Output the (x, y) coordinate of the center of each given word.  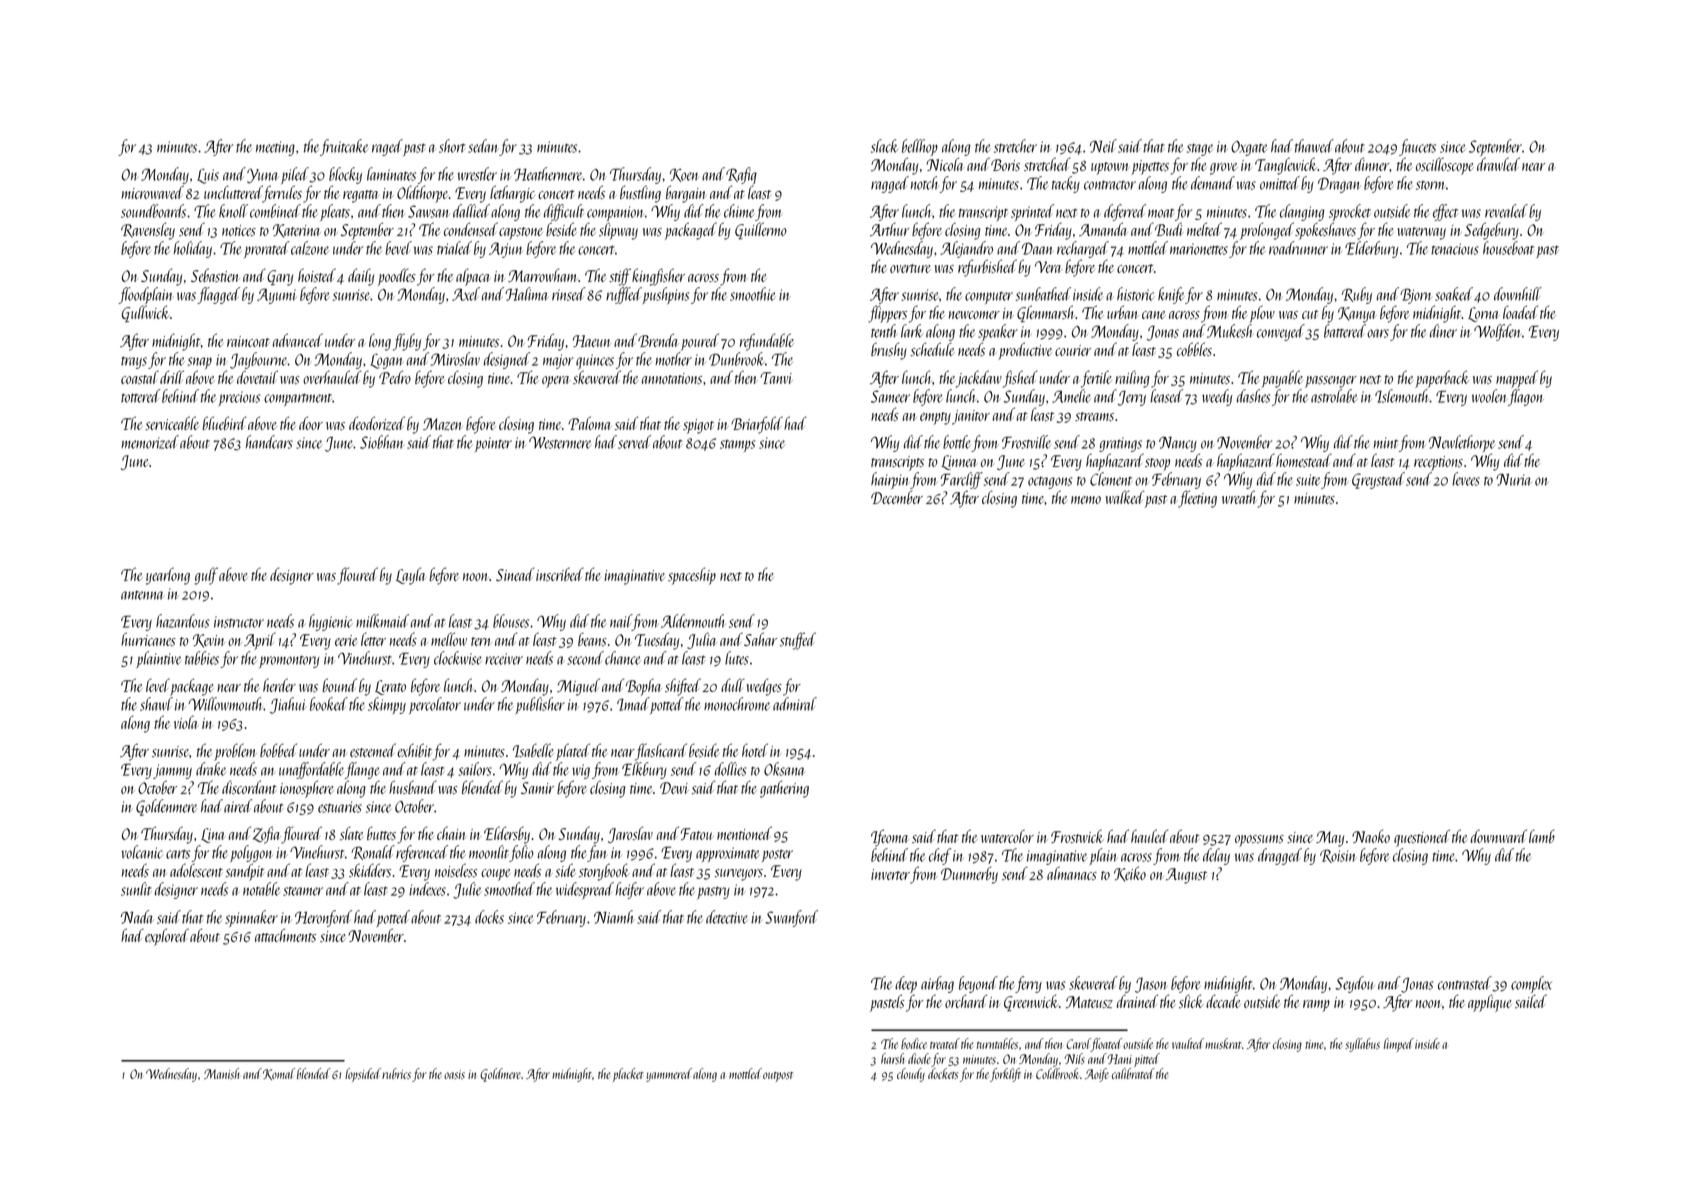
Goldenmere (166, 807)
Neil (1103, 146)
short (452, 146)
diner (1443, 331)
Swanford (791, 918)
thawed (1314, 146)
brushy (889, 351)
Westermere (560, 442)
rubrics (396, 1073)
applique (1489, 1003)
